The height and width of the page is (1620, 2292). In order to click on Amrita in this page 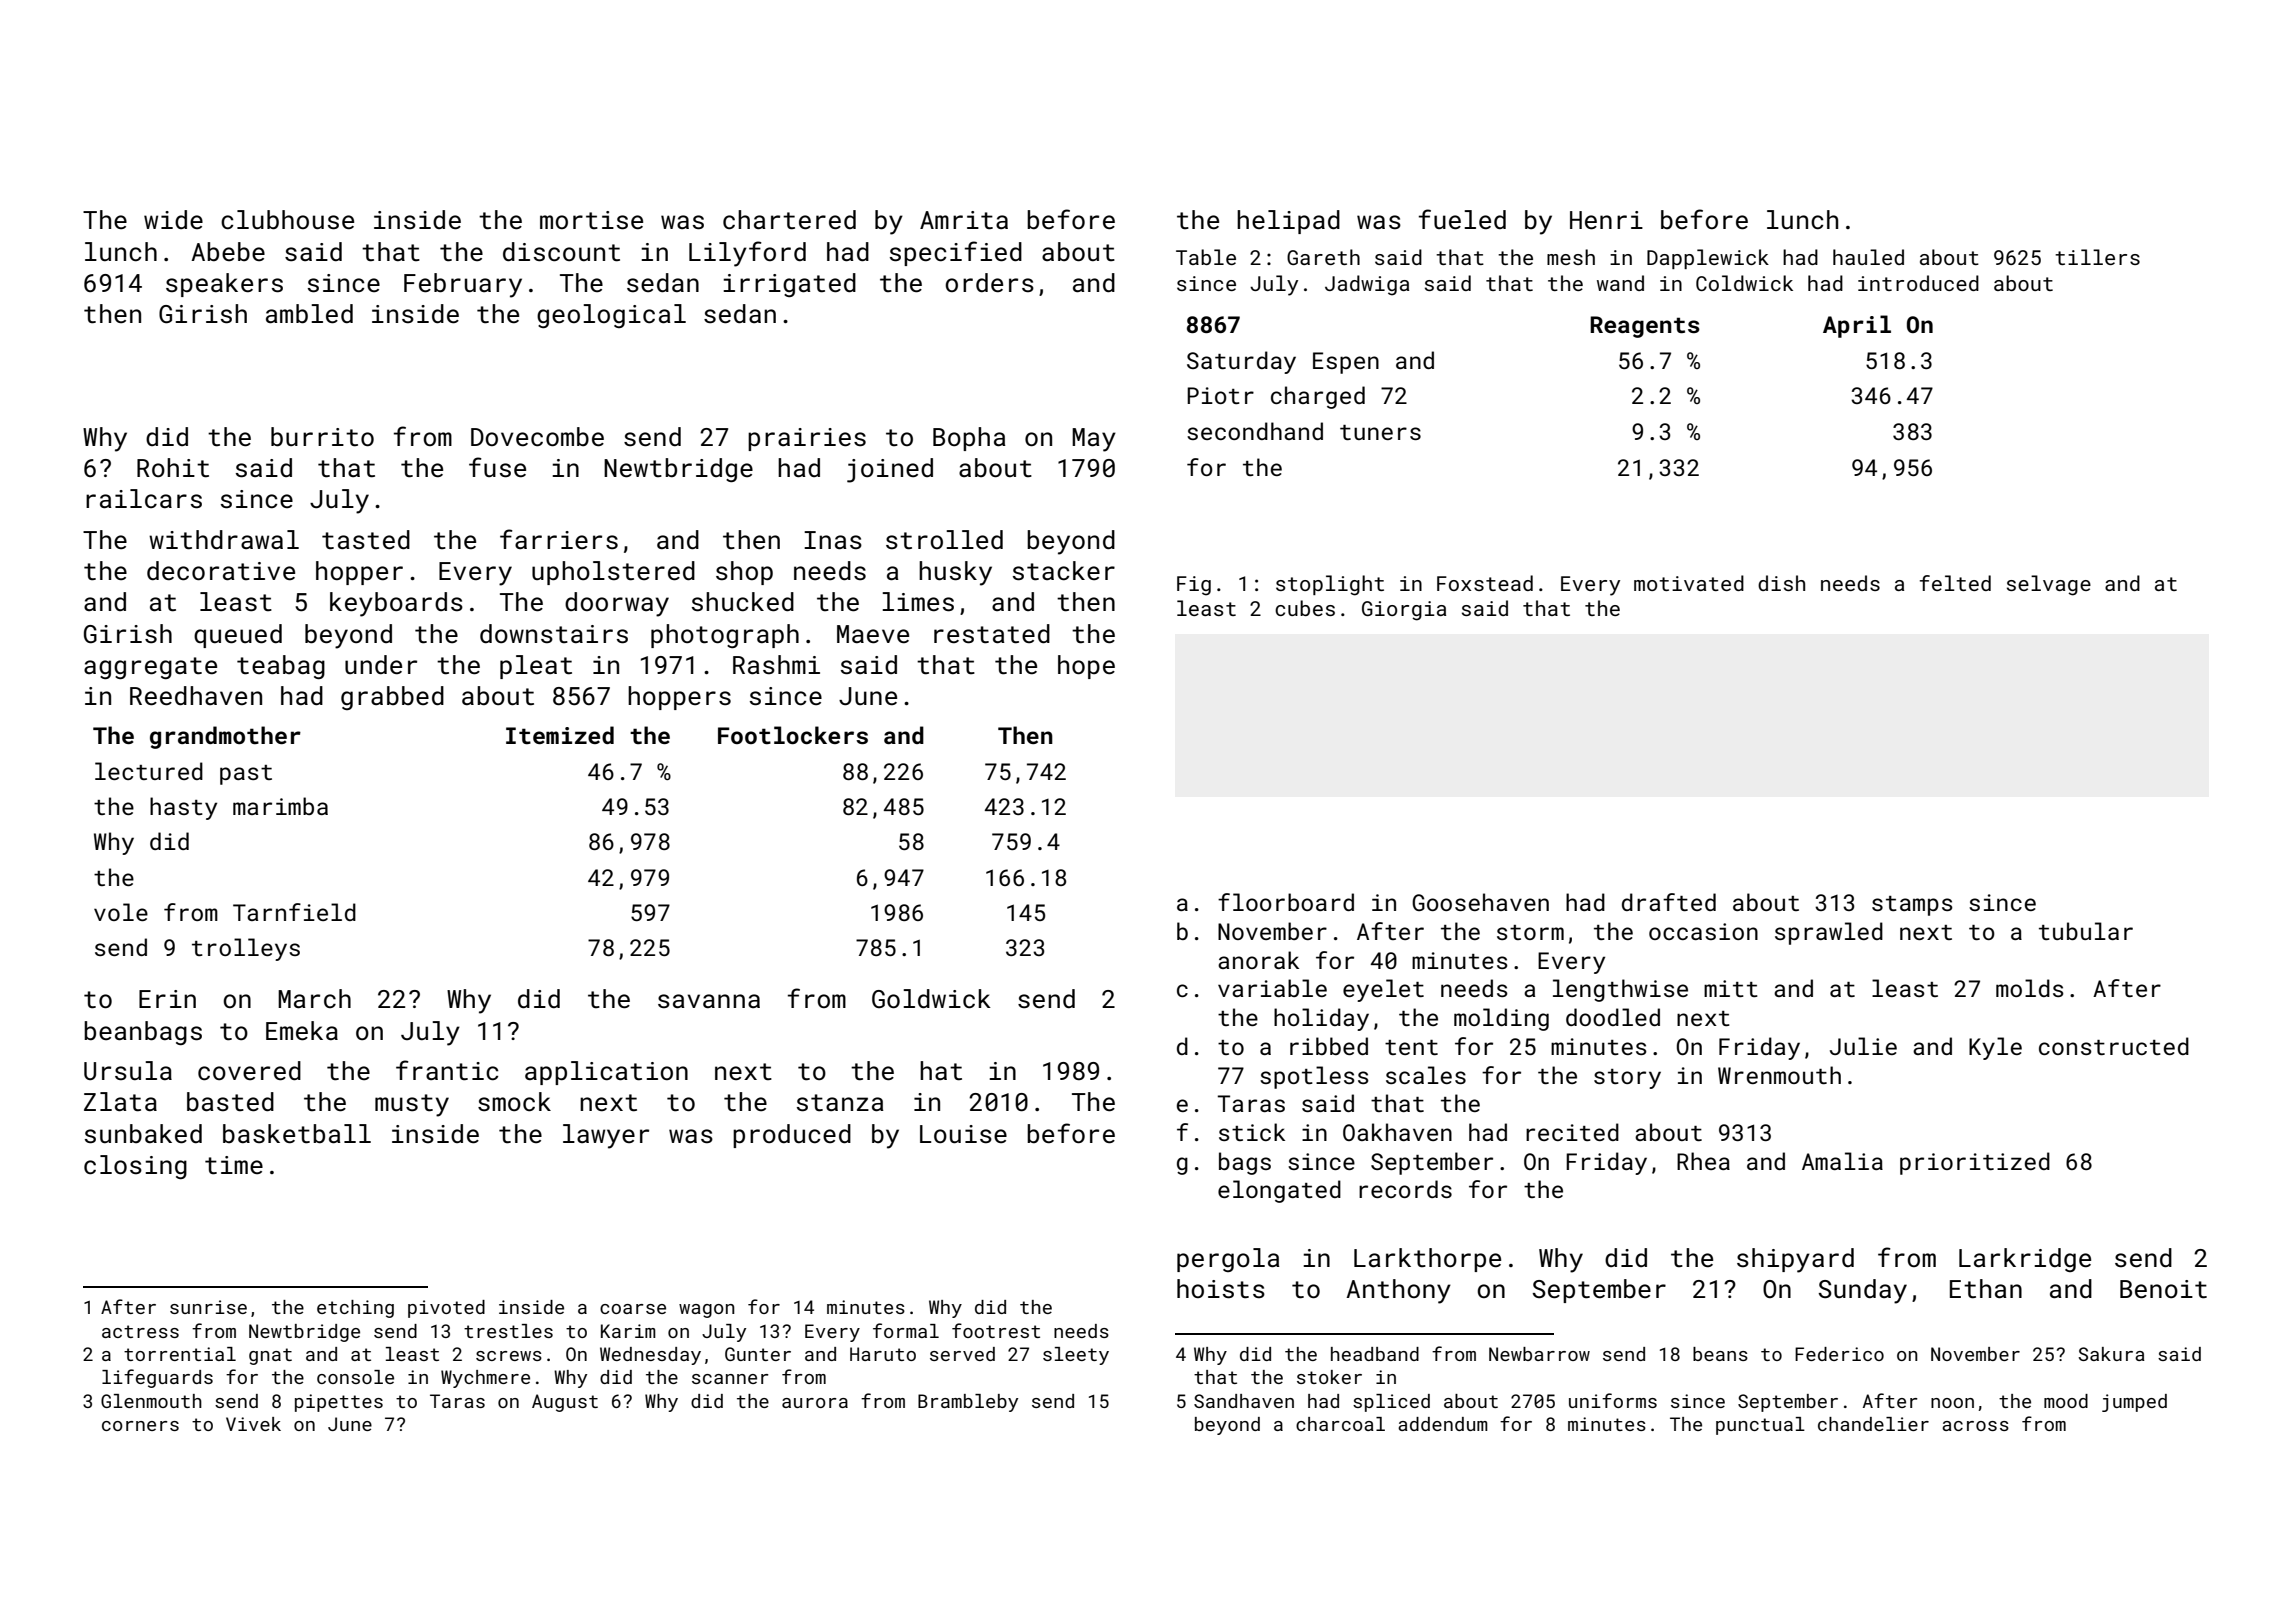, I will do `click(964, 220)`.
